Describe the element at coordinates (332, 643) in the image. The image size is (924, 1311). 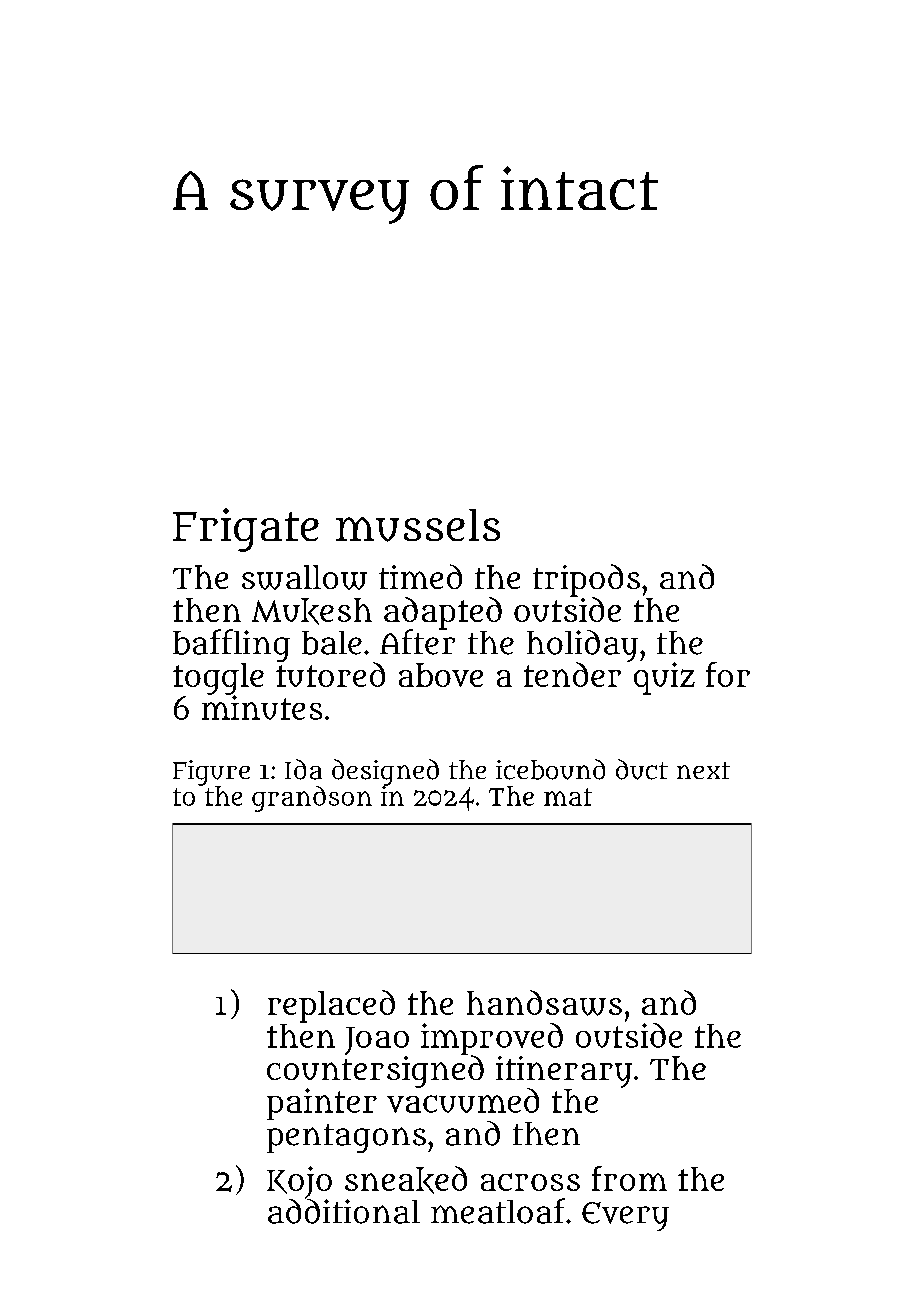
I see `bale` at that location.
